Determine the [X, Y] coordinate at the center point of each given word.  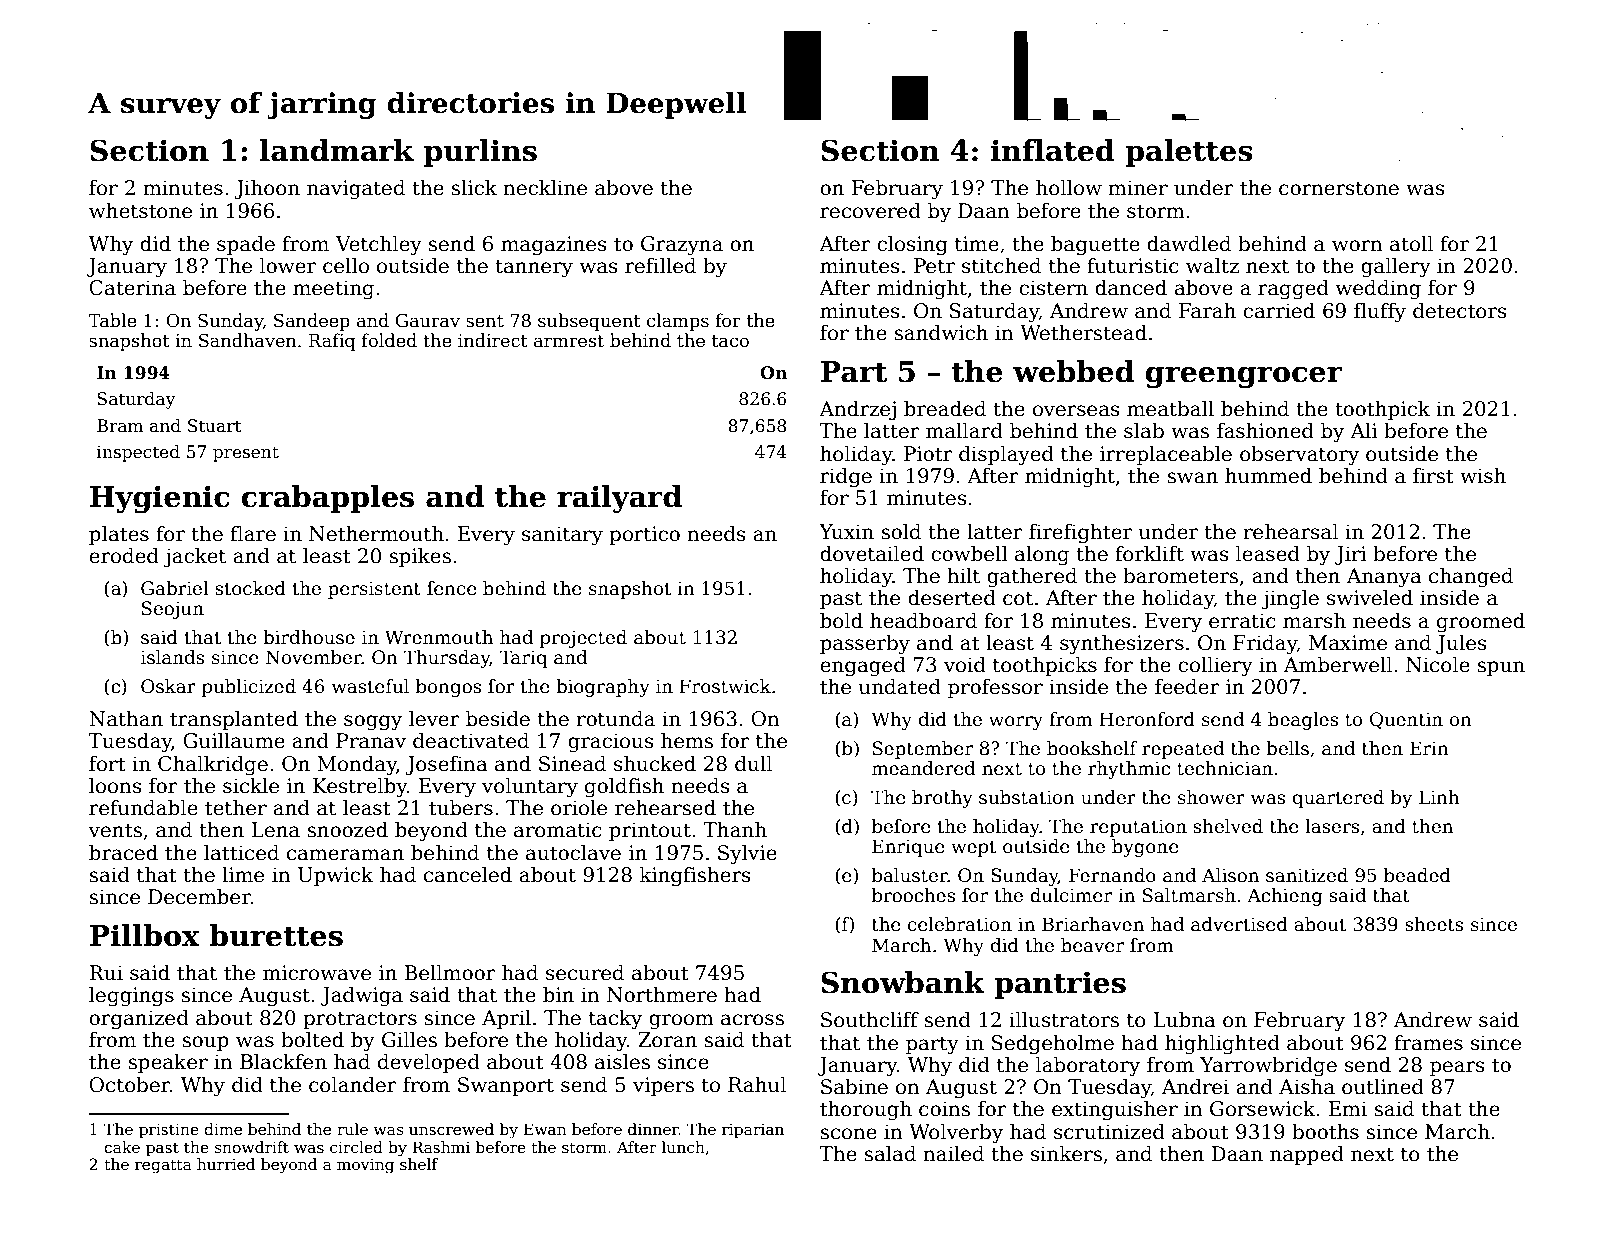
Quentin [1406, 720]
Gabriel [175, 588]
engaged [863, 666]
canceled [468, 874]
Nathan [126, 718]
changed [1471, 577]
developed [429, 1063]
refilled [660, 265]
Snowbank [903, 982]
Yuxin [846, 532]
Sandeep [312, 322]
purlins [480, 153]
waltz [1212, 265]
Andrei [1195, 1086]
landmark [337, 150]
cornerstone [1339, 188]
